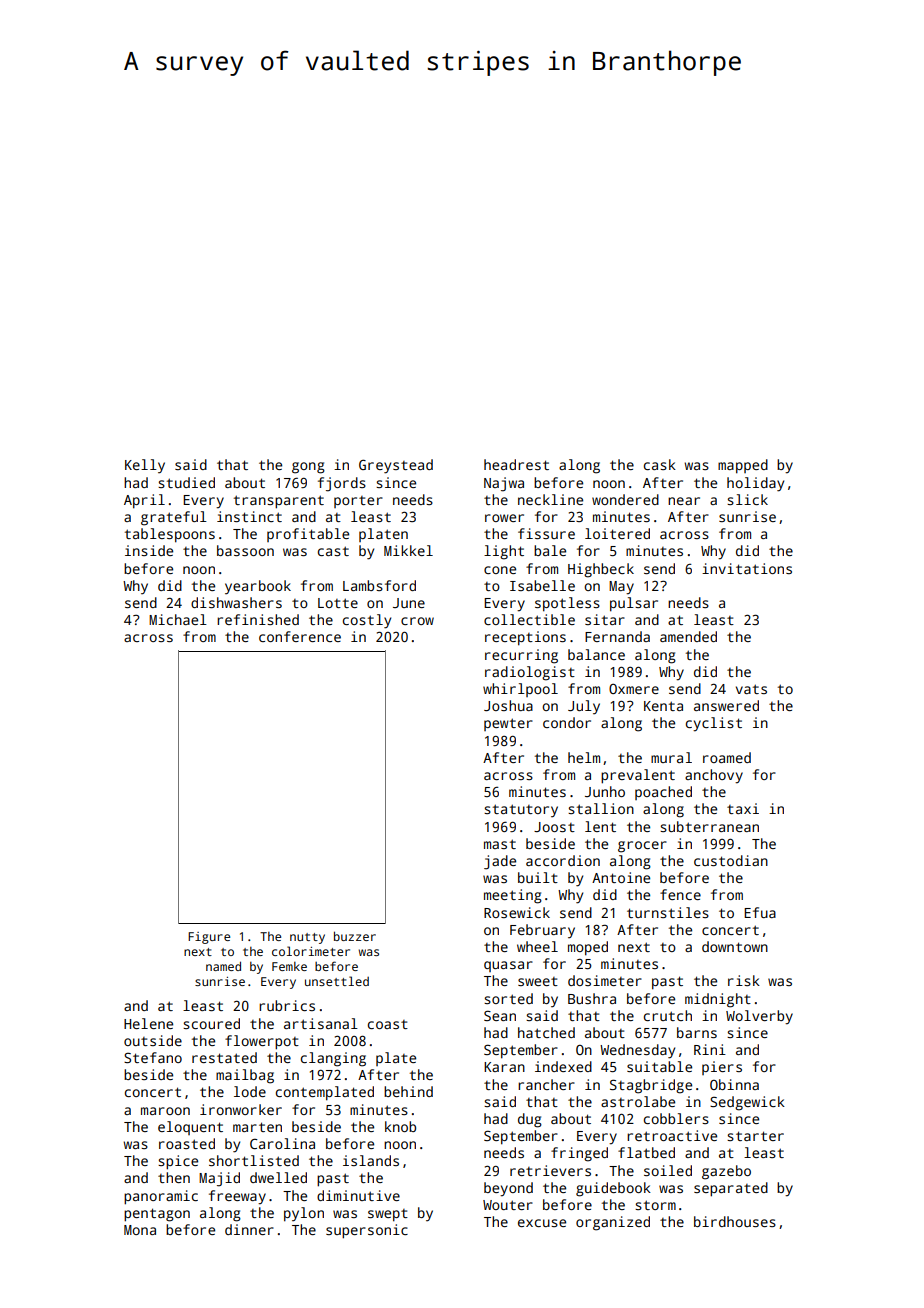 Image resolution: width=924 pixels, height=1308 pixels. What do you see at coordinates (660, 464) in the screenshot?
I see `cask` at bounding box center [660, 464].
